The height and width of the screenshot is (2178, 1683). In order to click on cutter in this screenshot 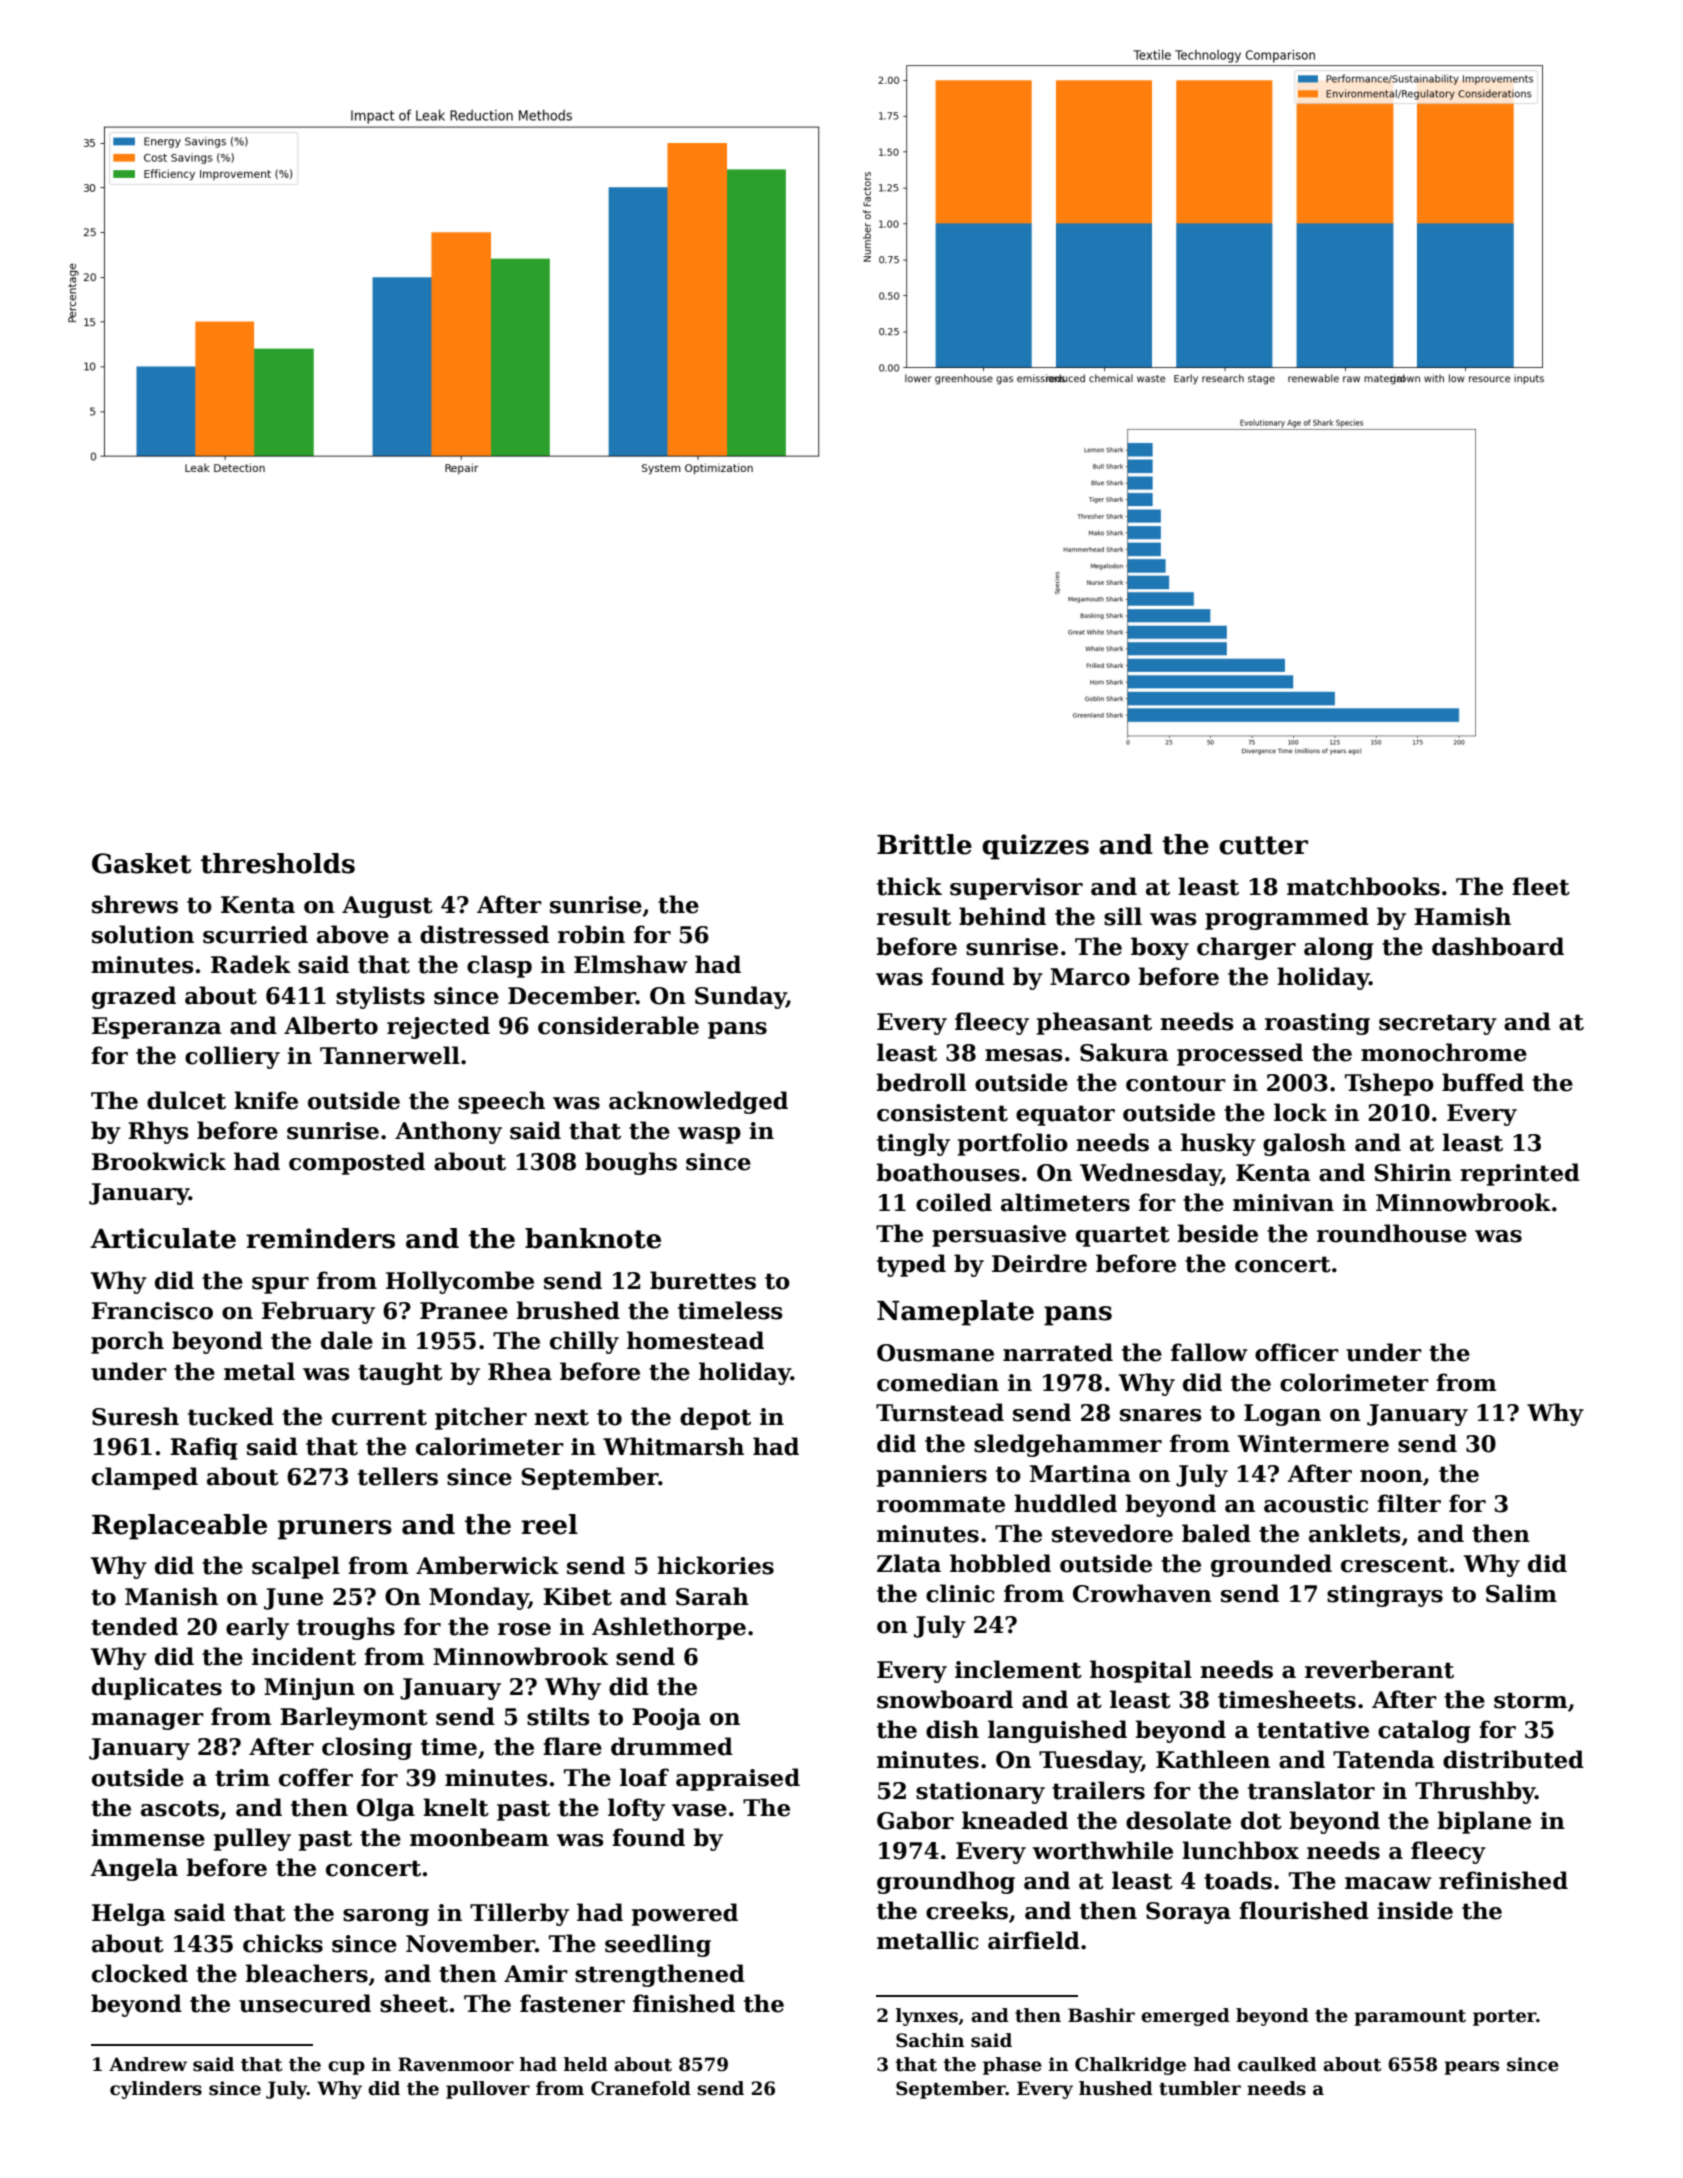, I will do `click(1263, 845)`.
